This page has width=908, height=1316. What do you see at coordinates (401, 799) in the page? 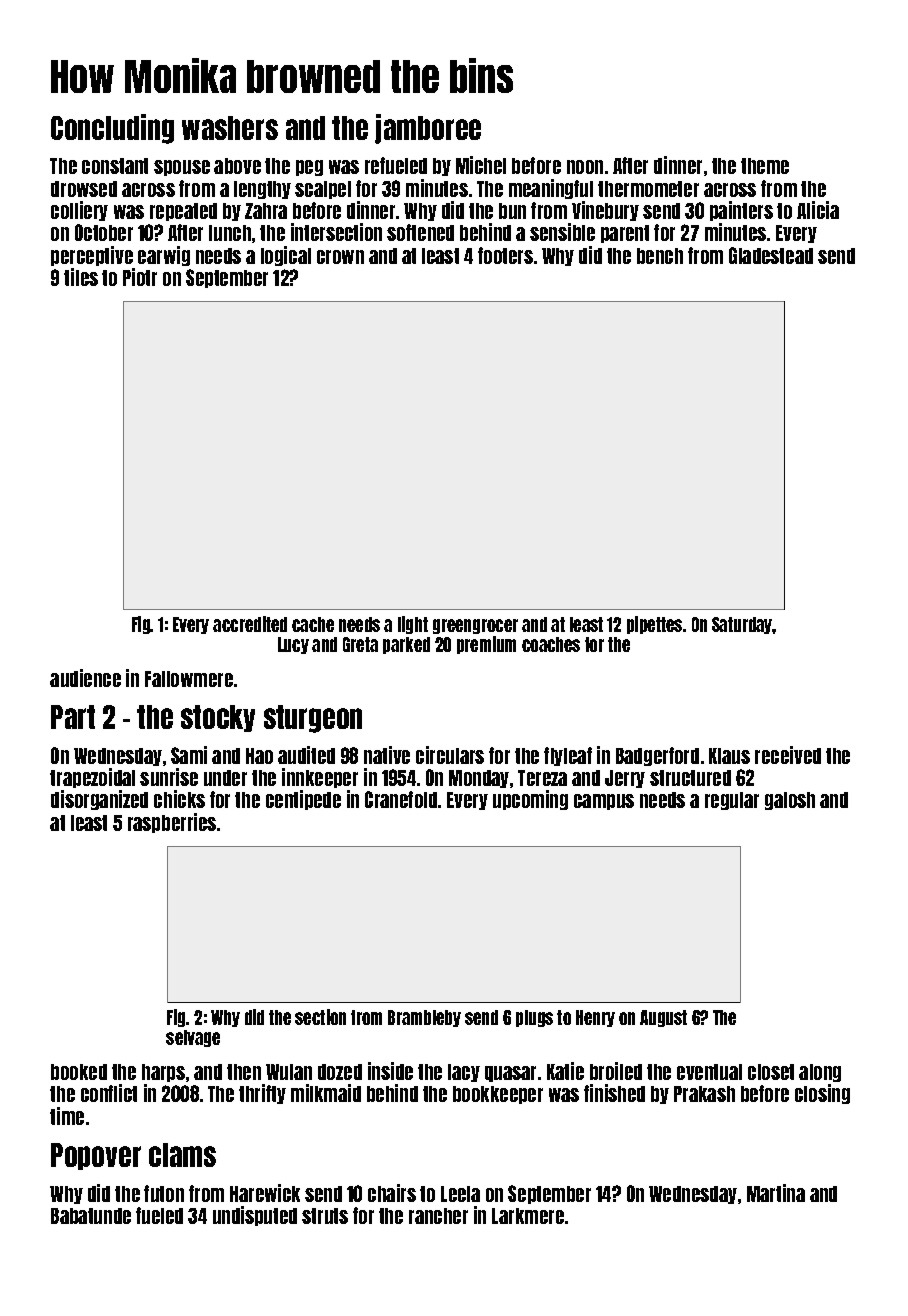
I see `Cranefold` at bounding box center [401, 799].
